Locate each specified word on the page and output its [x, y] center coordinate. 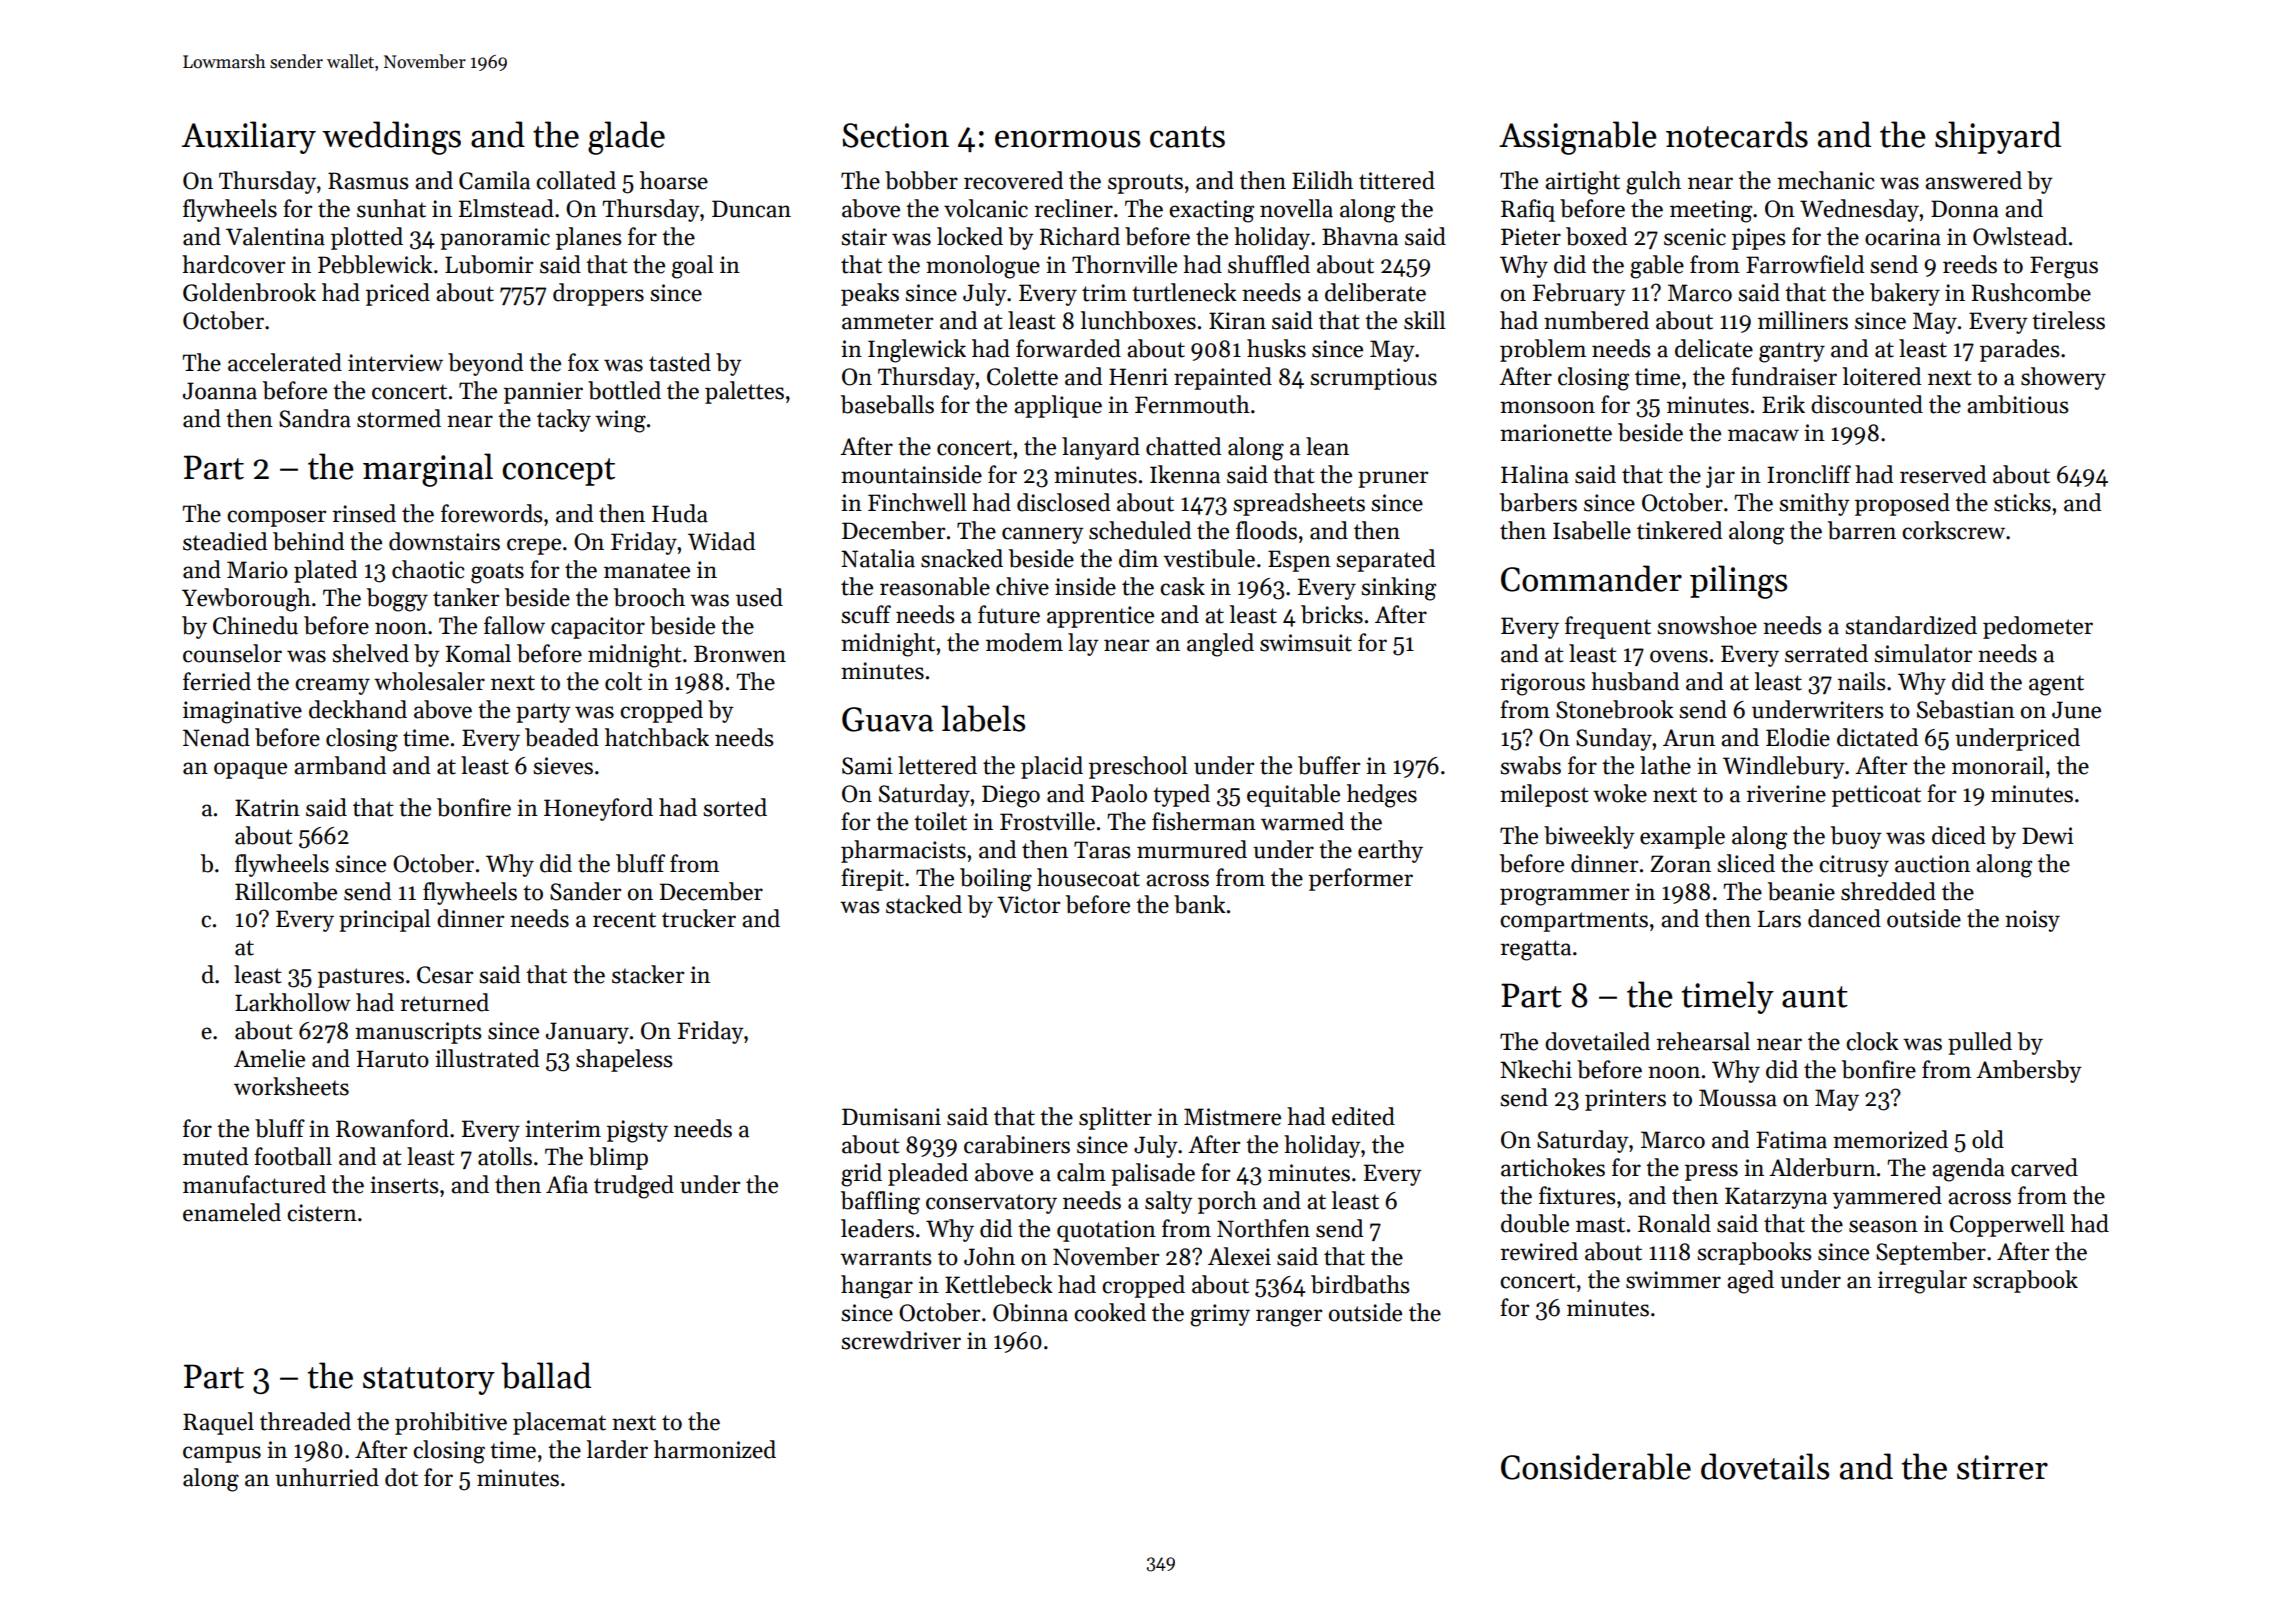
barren [1862, 530]
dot [401, 1477]
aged [1750, 1282]
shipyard [1998, 137]
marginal [428, 470]
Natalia [878, 558]
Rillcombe [286, 891]
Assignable [1578, 138]
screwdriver [901, 1340]
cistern [322, 1213]
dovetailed [1597, 1041]
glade [626, 138]
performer [1361, 879]
